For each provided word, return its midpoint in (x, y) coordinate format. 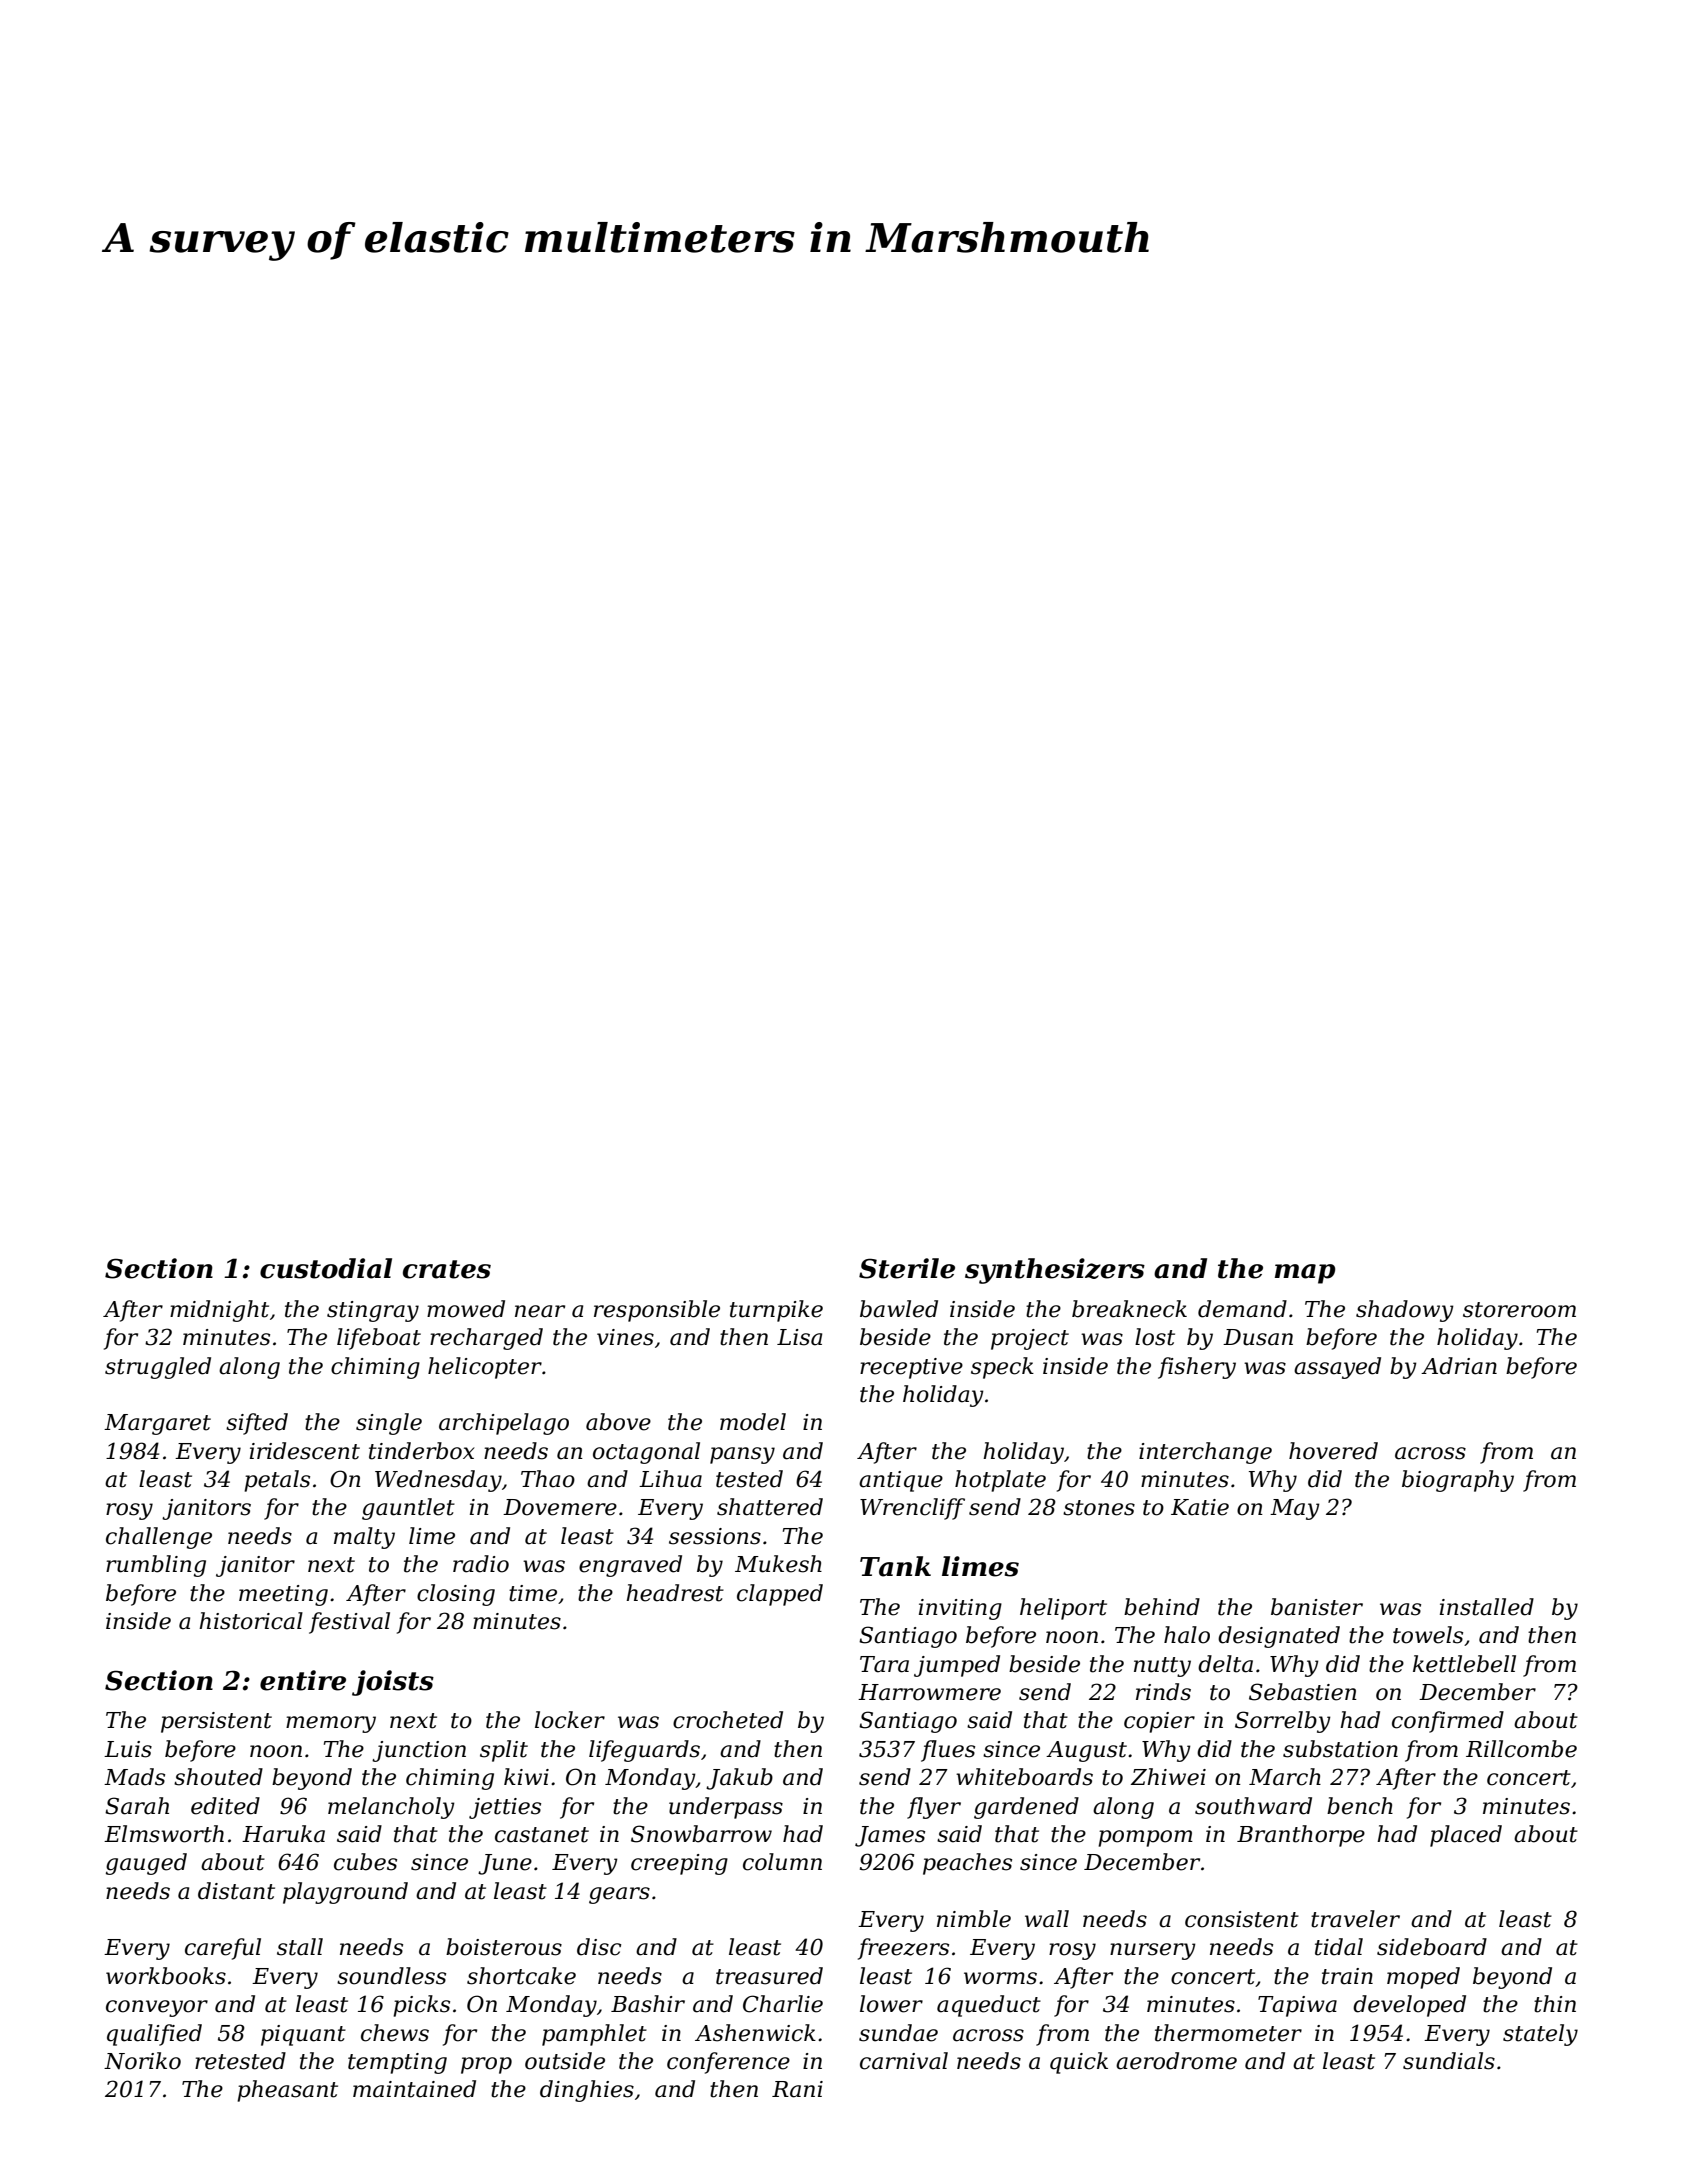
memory (331, 1724)
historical (251, 1621)
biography (1458, 1481)
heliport (1063, 1609)
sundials (1449, 2061)
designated (1279, 1637)
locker (570, 1720)
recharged (486, 1339)
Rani (797, 2089)
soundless (391, 1976)
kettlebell (1464, 1664)
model (753, 1422)
